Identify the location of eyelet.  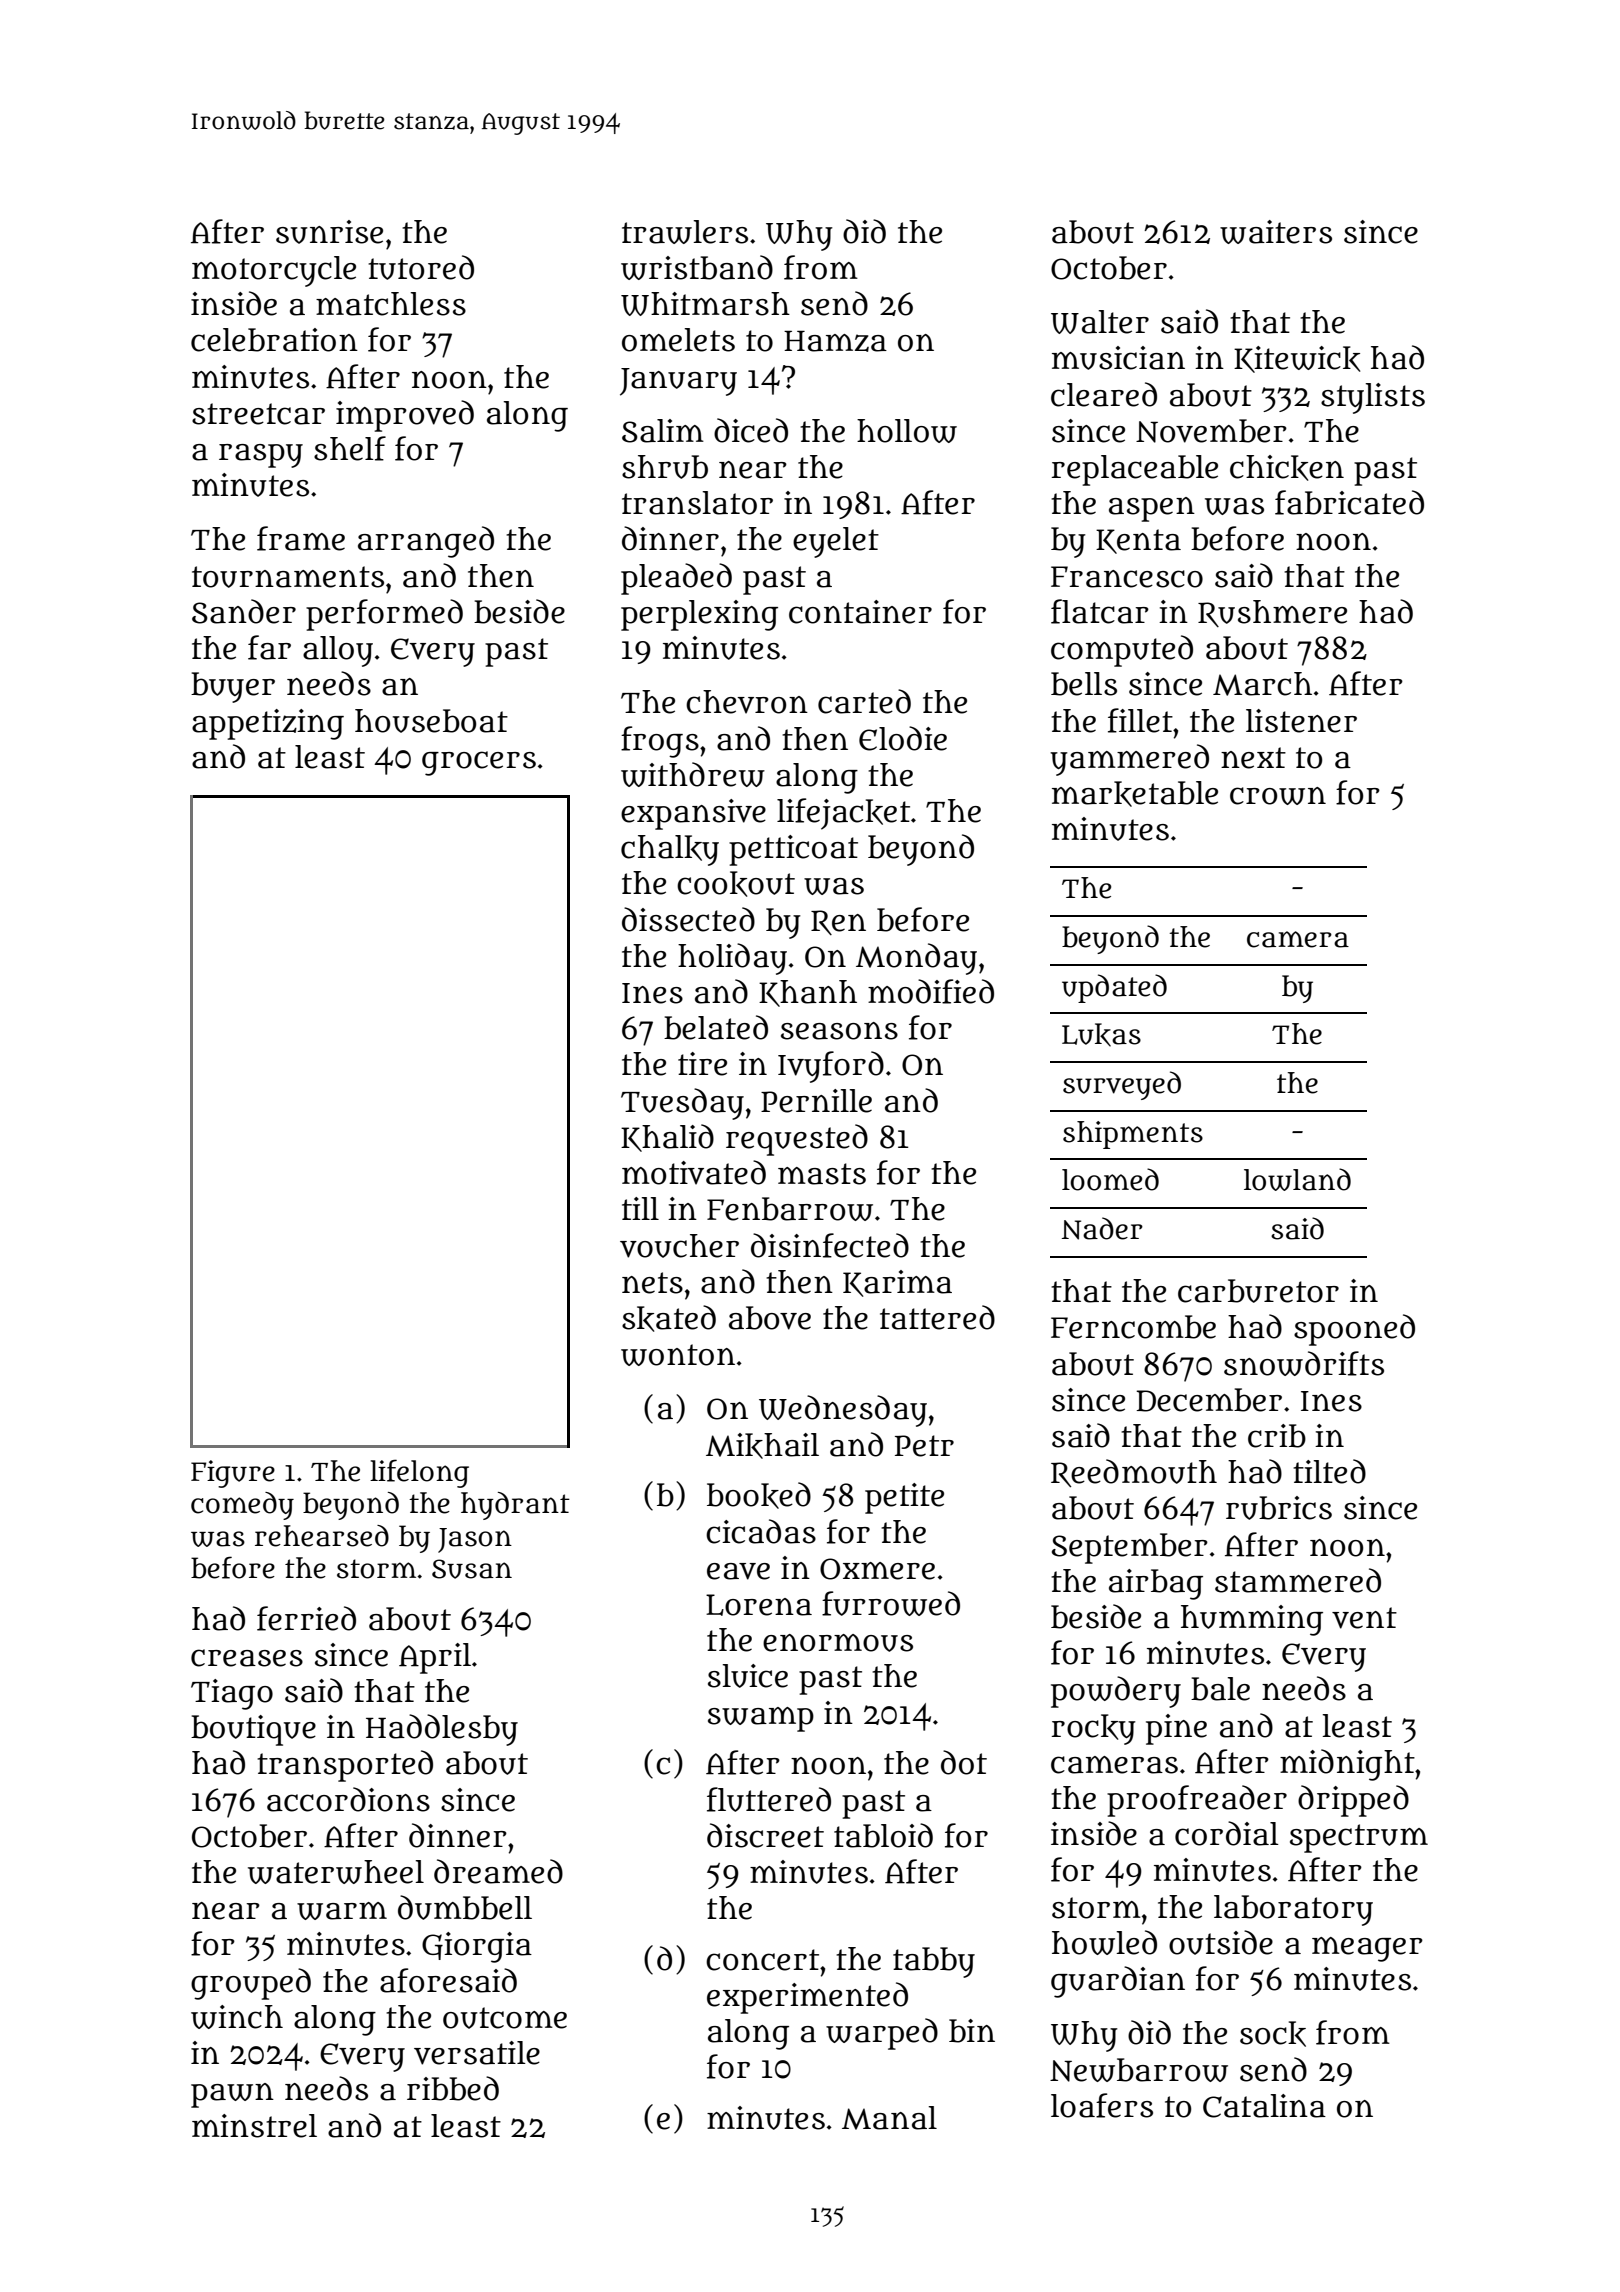
(836, 542).
